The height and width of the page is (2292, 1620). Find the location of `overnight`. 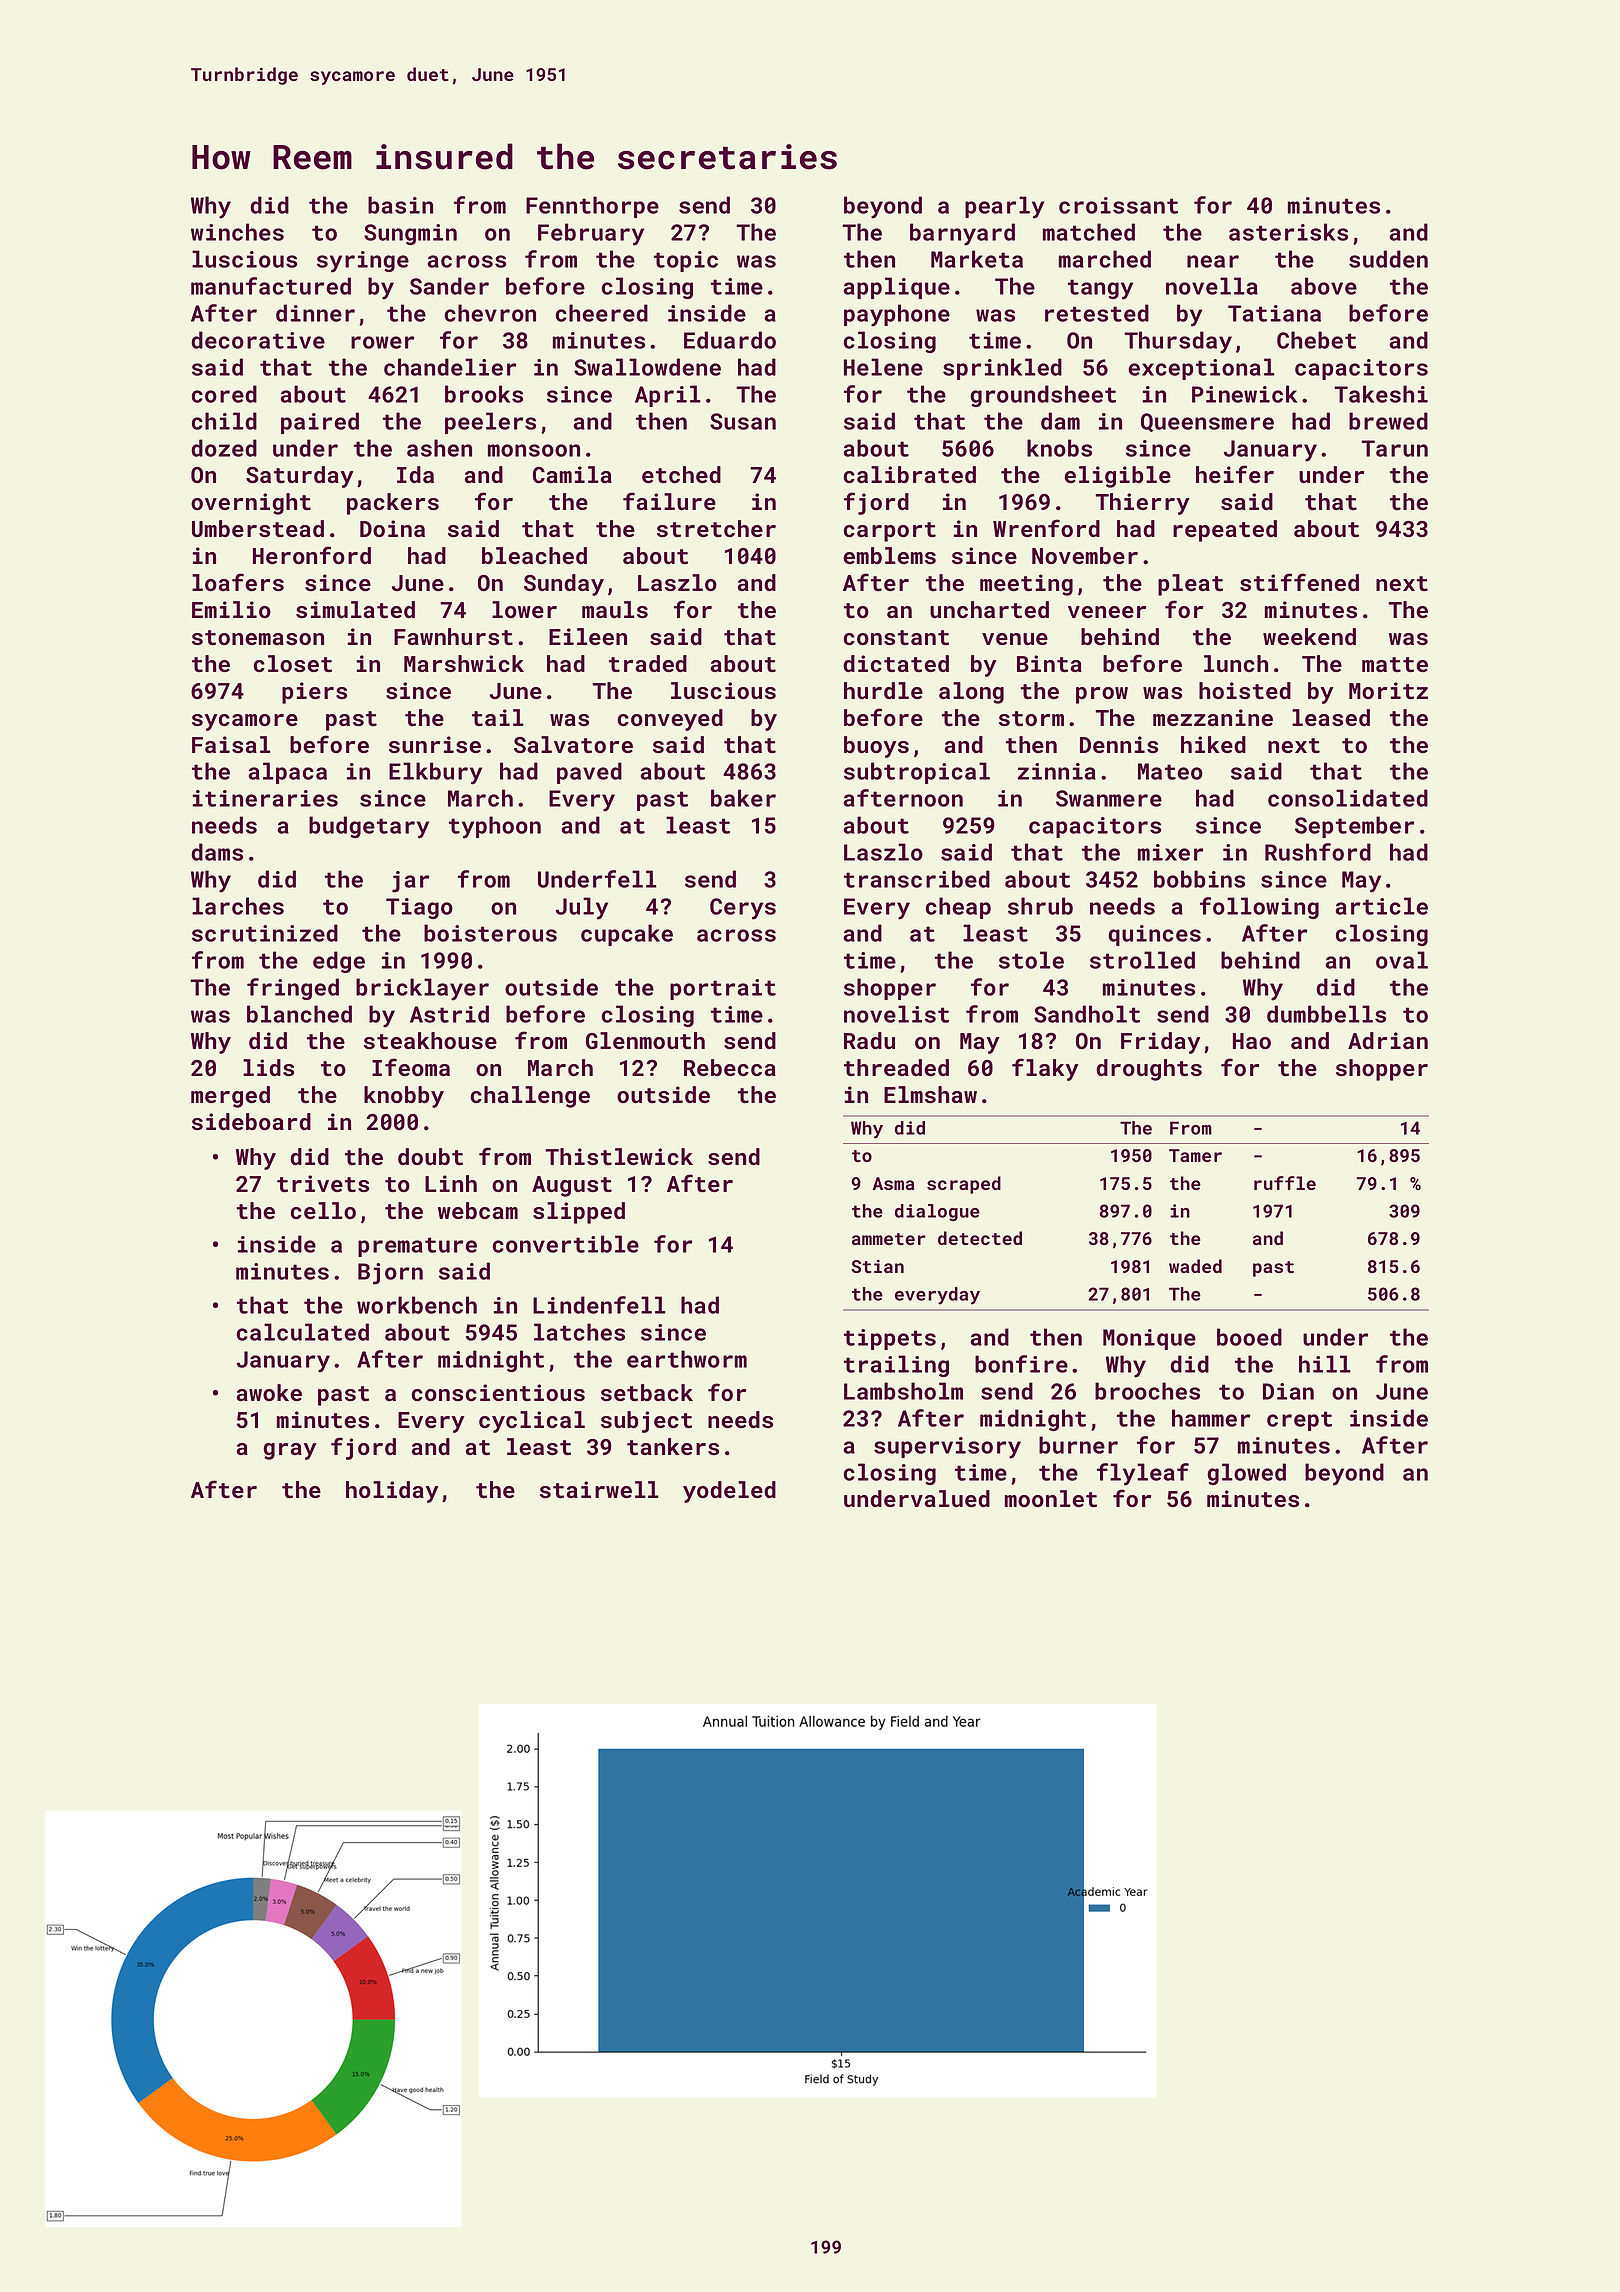

overnight is located at coordinates (251, 504).
